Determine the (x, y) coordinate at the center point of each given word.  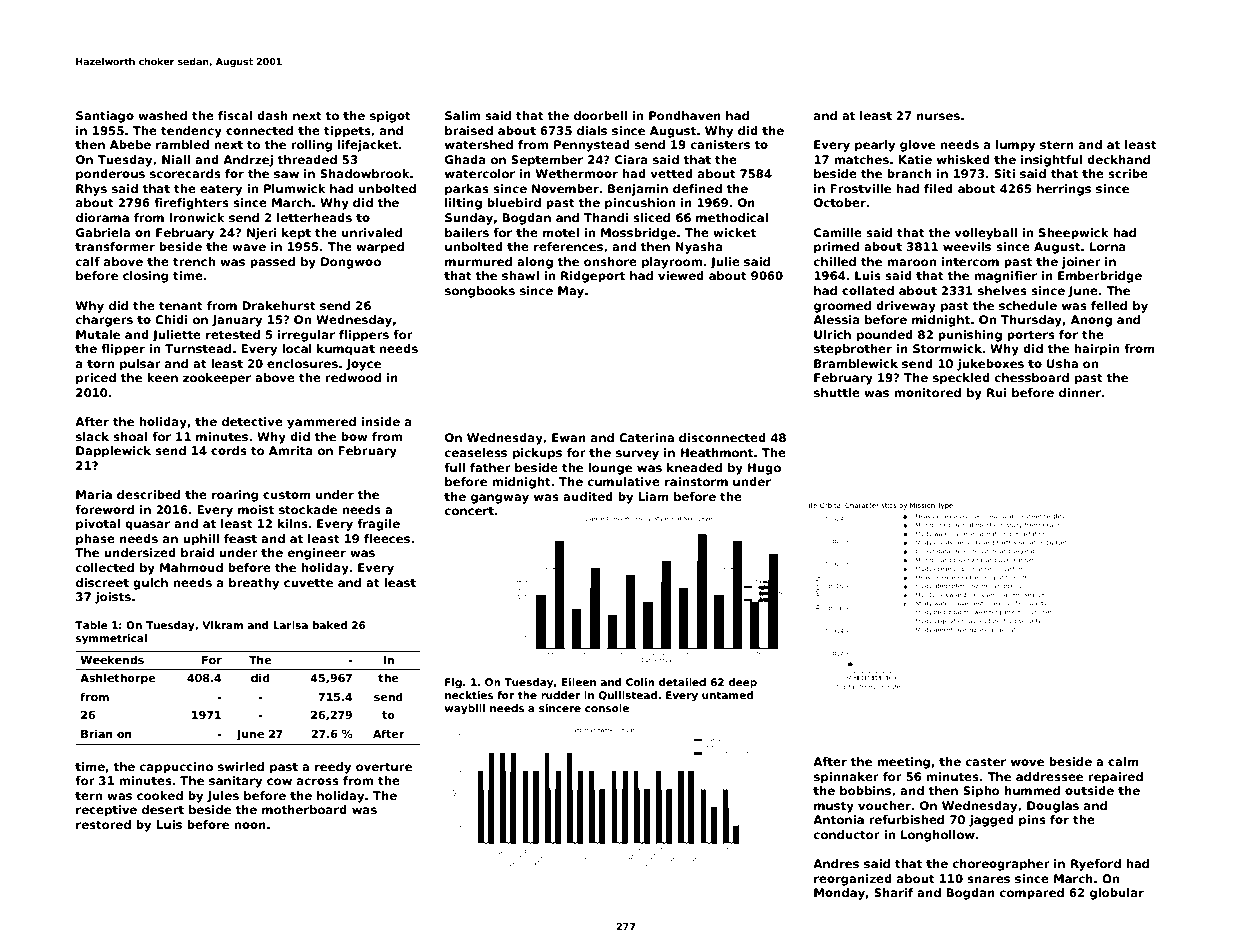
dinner (1080, 392)
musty (834, 807)
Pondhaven (685, 115)
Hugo (764, 469)
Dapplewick (113, 452)
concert (469, 511)
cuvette (308, 583)
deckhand (1118, 159)
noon (250, 825)
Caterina (646, 437)
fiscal (235, 115)
